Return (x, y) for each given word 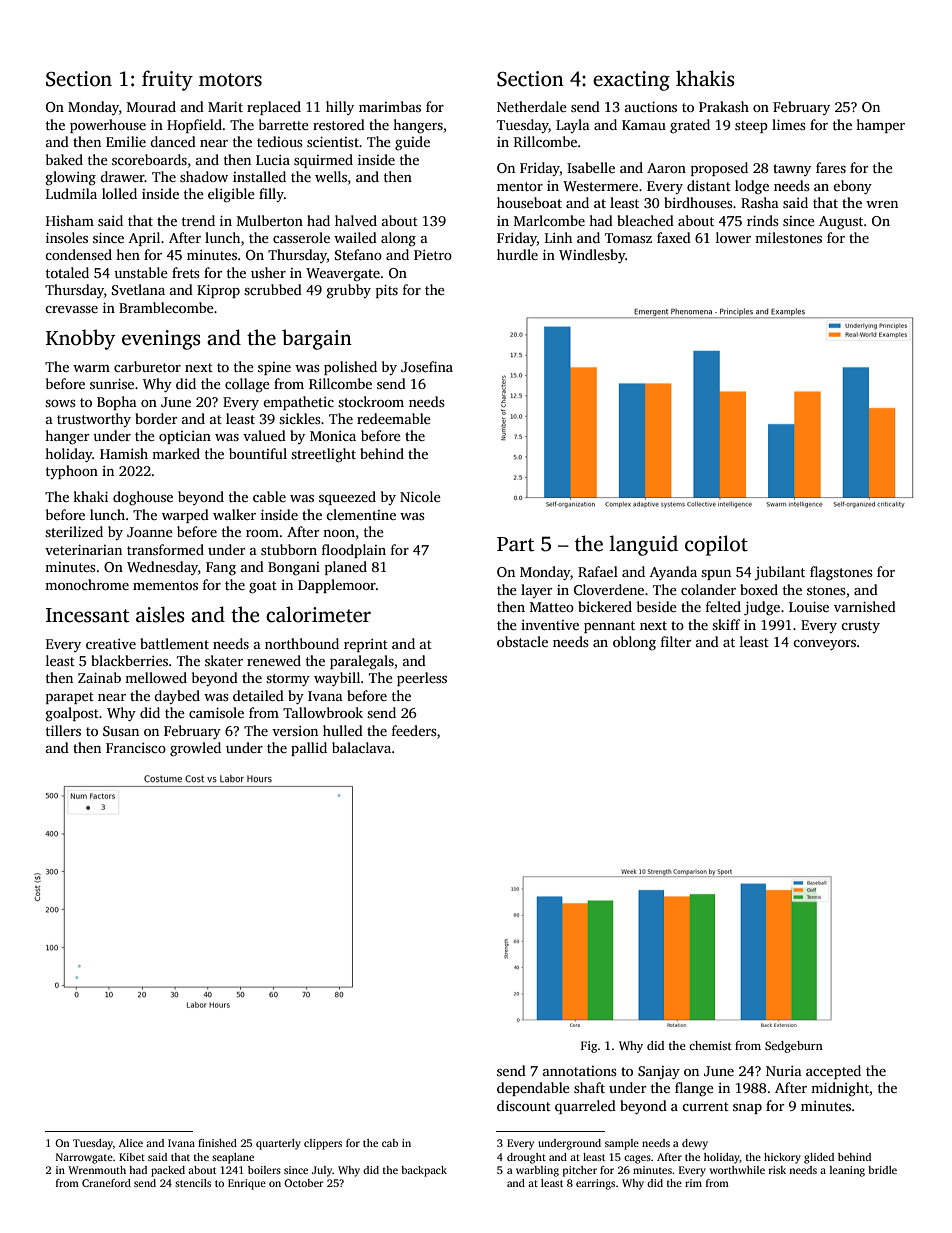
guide (412, 143)
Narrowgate (84, 1158)
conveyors (824, 645)
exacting (631, 81)
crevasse (71, 309)
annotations (580, 1071)
